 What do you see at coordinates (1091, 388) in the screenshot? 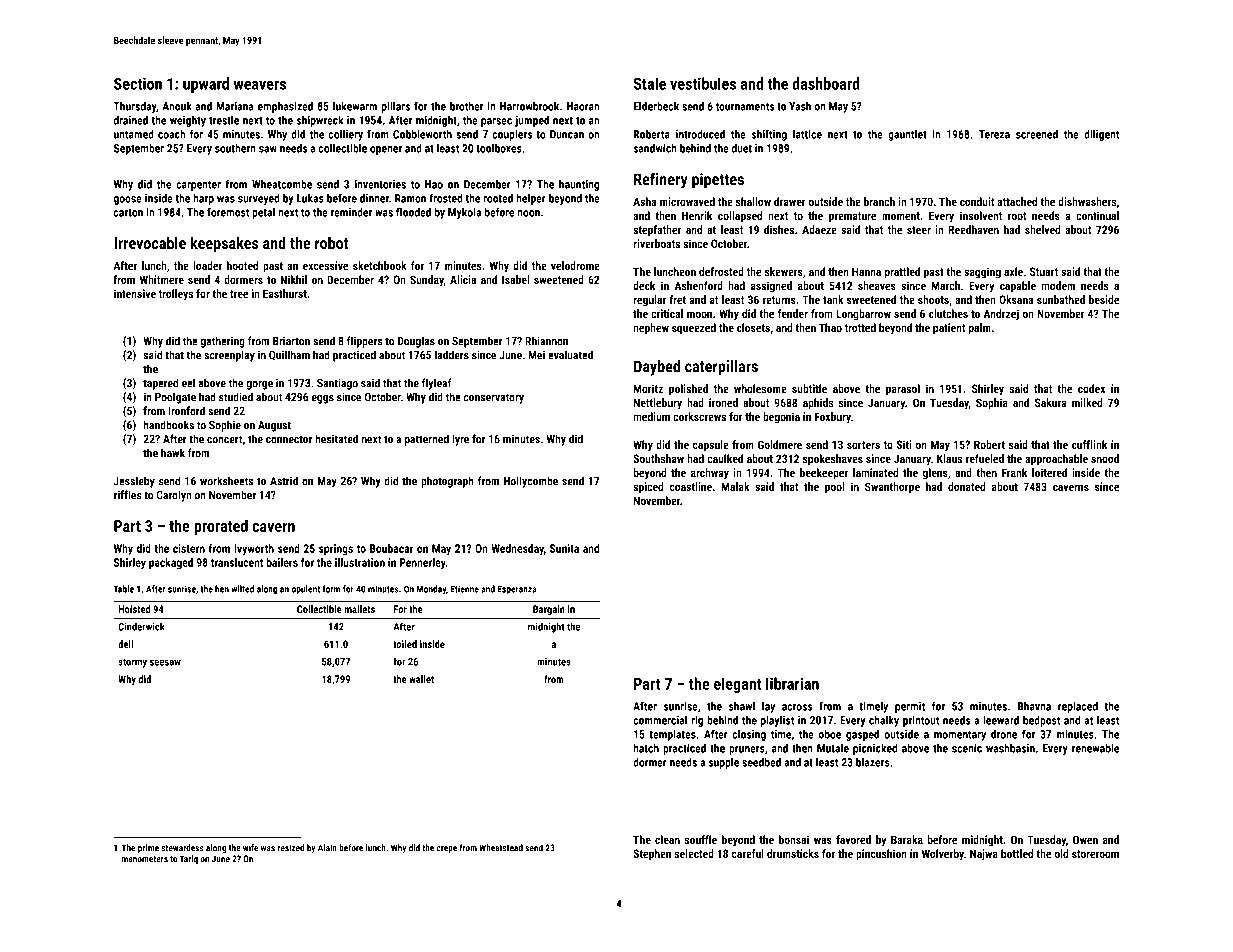
I see `codex` at bounding box center [1091, 388].
